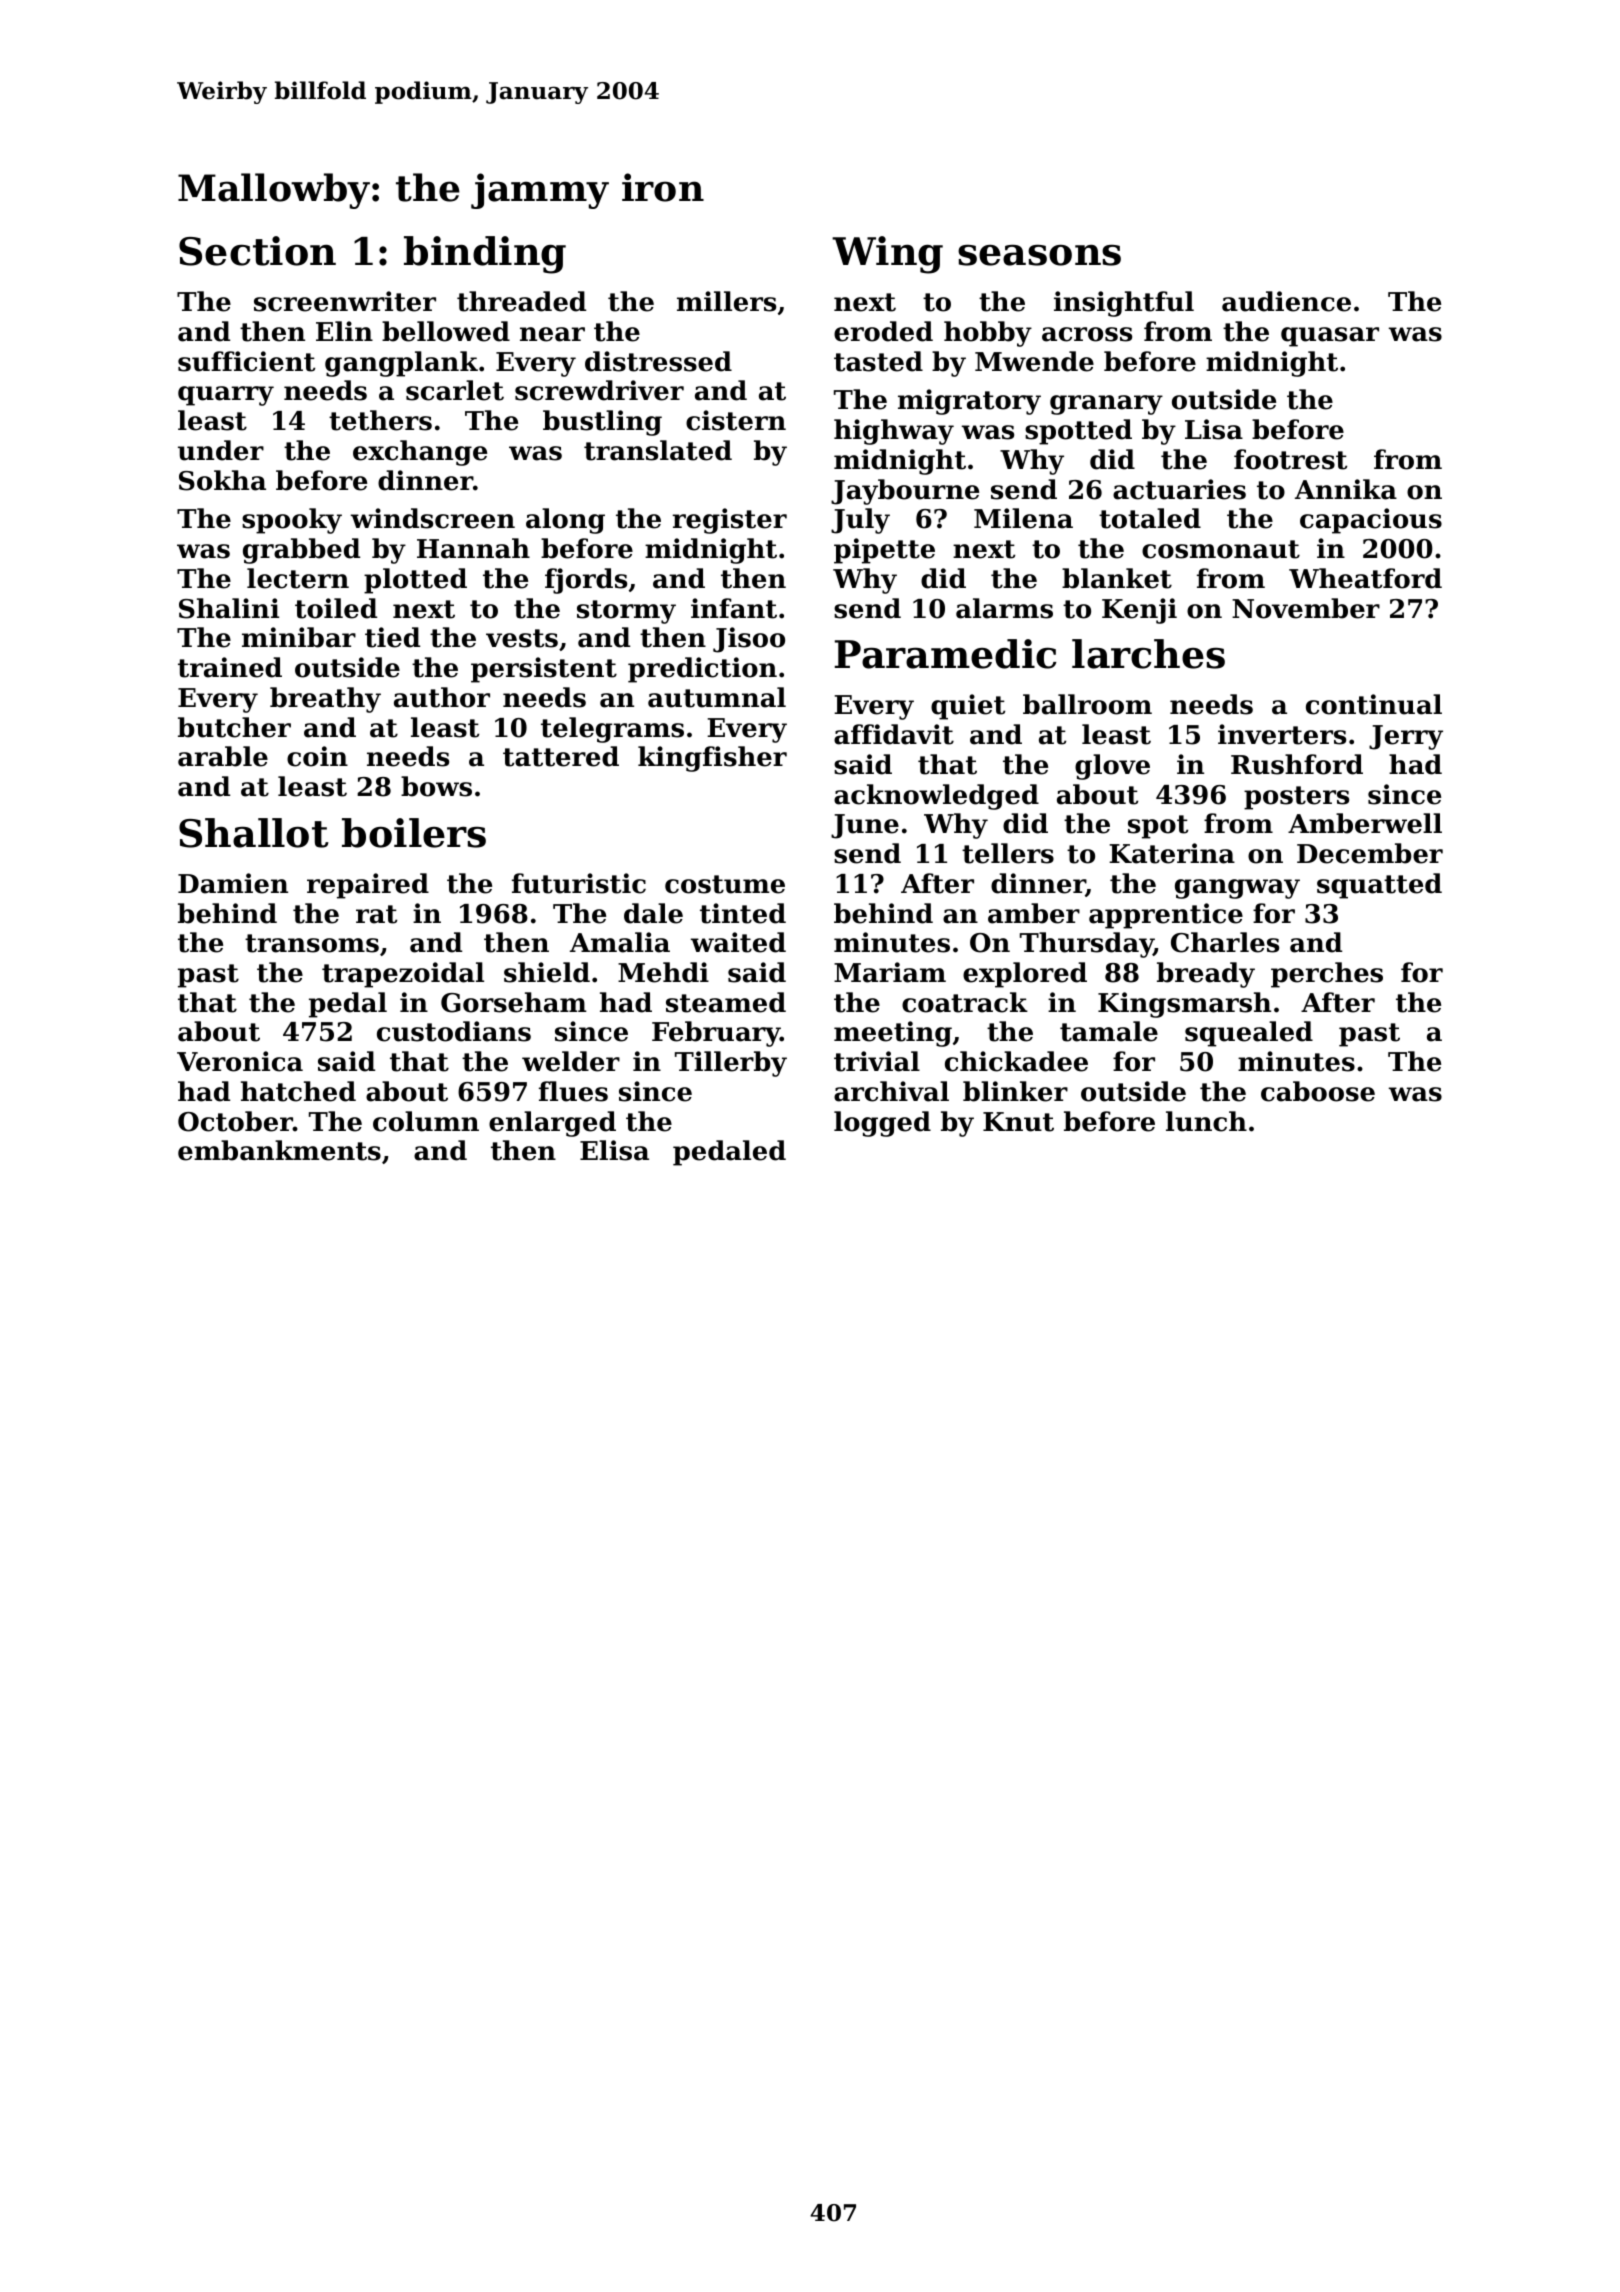 The height and width of the screenshot is (2292, 1620). Describe the element at coordinates (312, 943) in the screenshot. I see `transoms` at that location.
